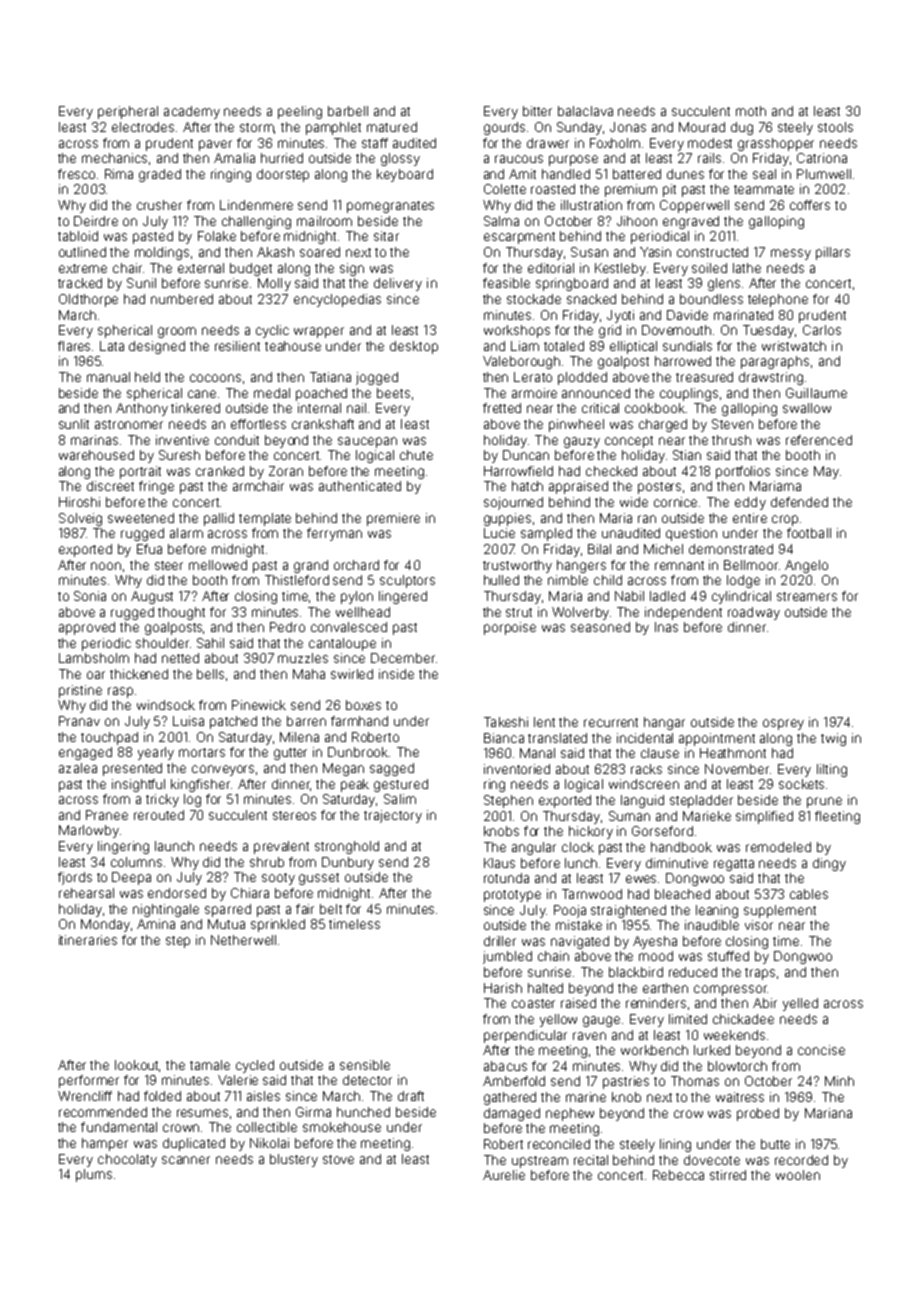 Image resolution: width=924 pixels, height=1308 pixels. I want to click on Efua, so click(149, 549).
